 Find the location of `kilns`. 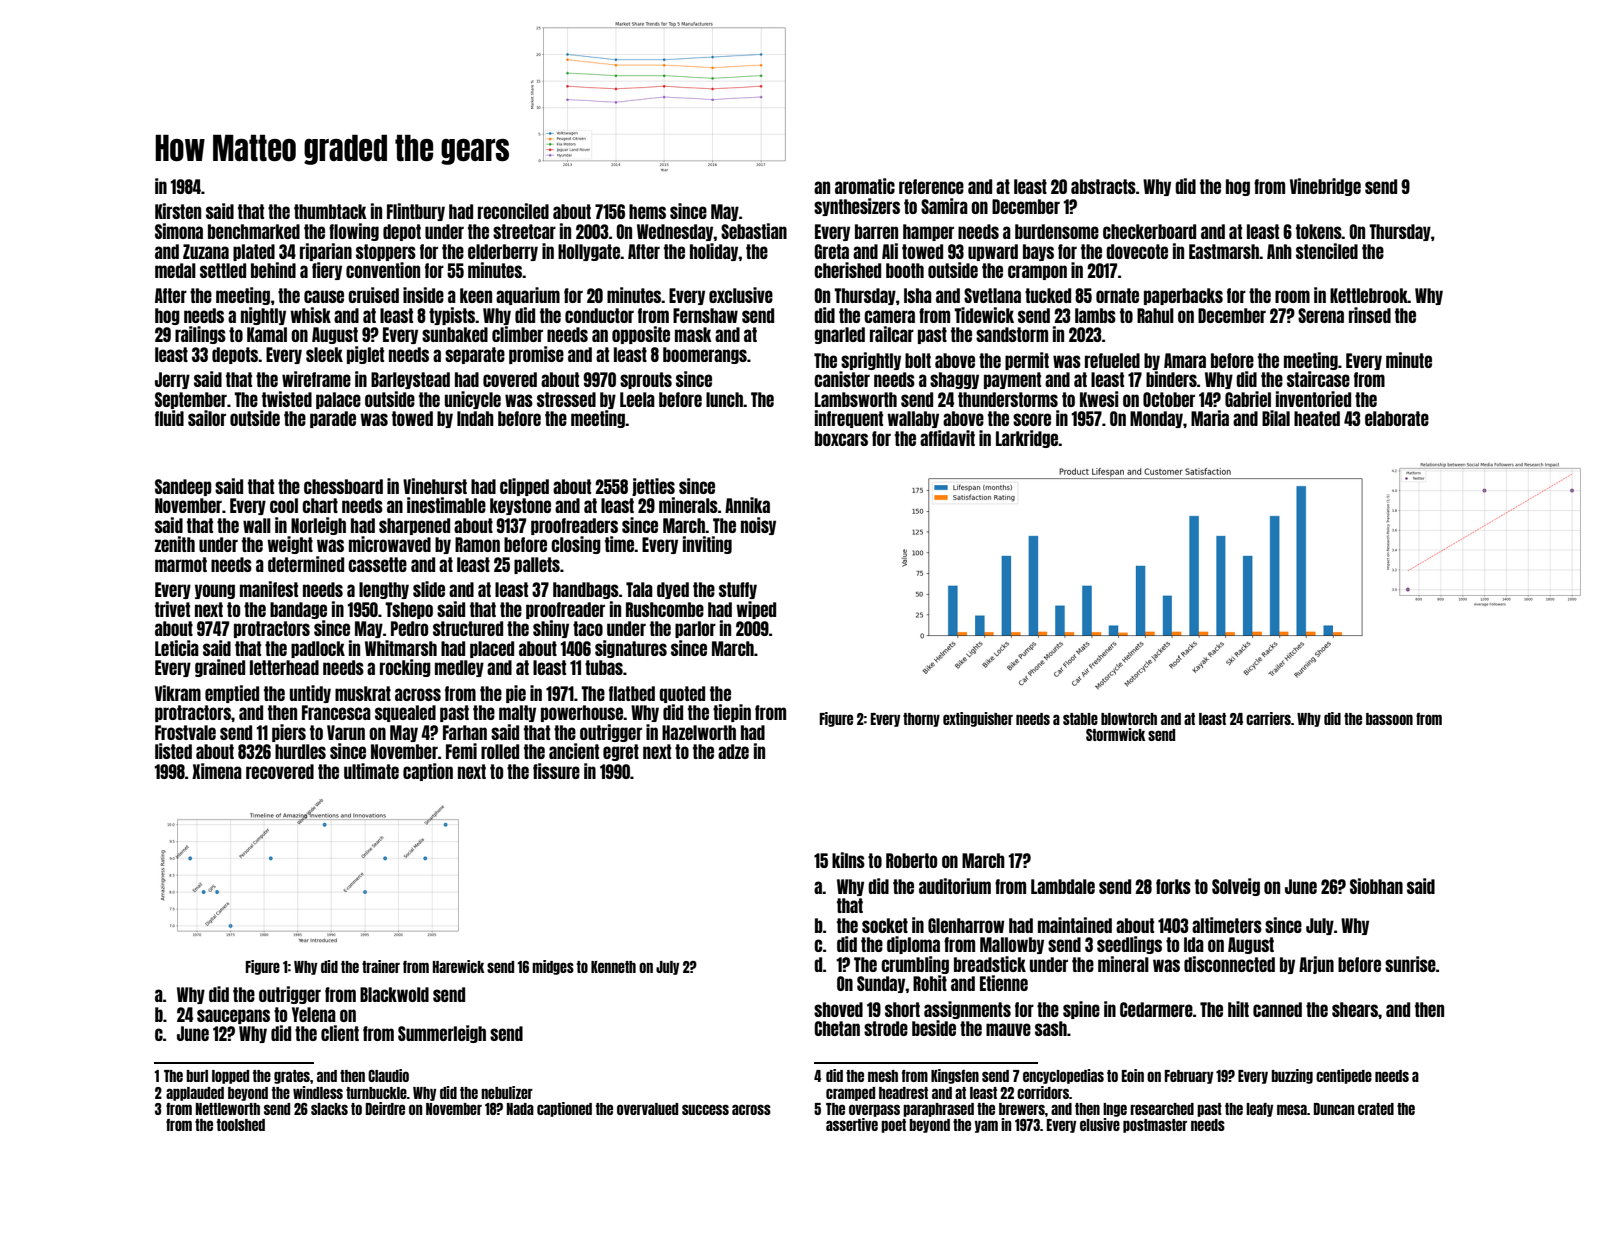

kilns is located at coordinates (848, 860).
